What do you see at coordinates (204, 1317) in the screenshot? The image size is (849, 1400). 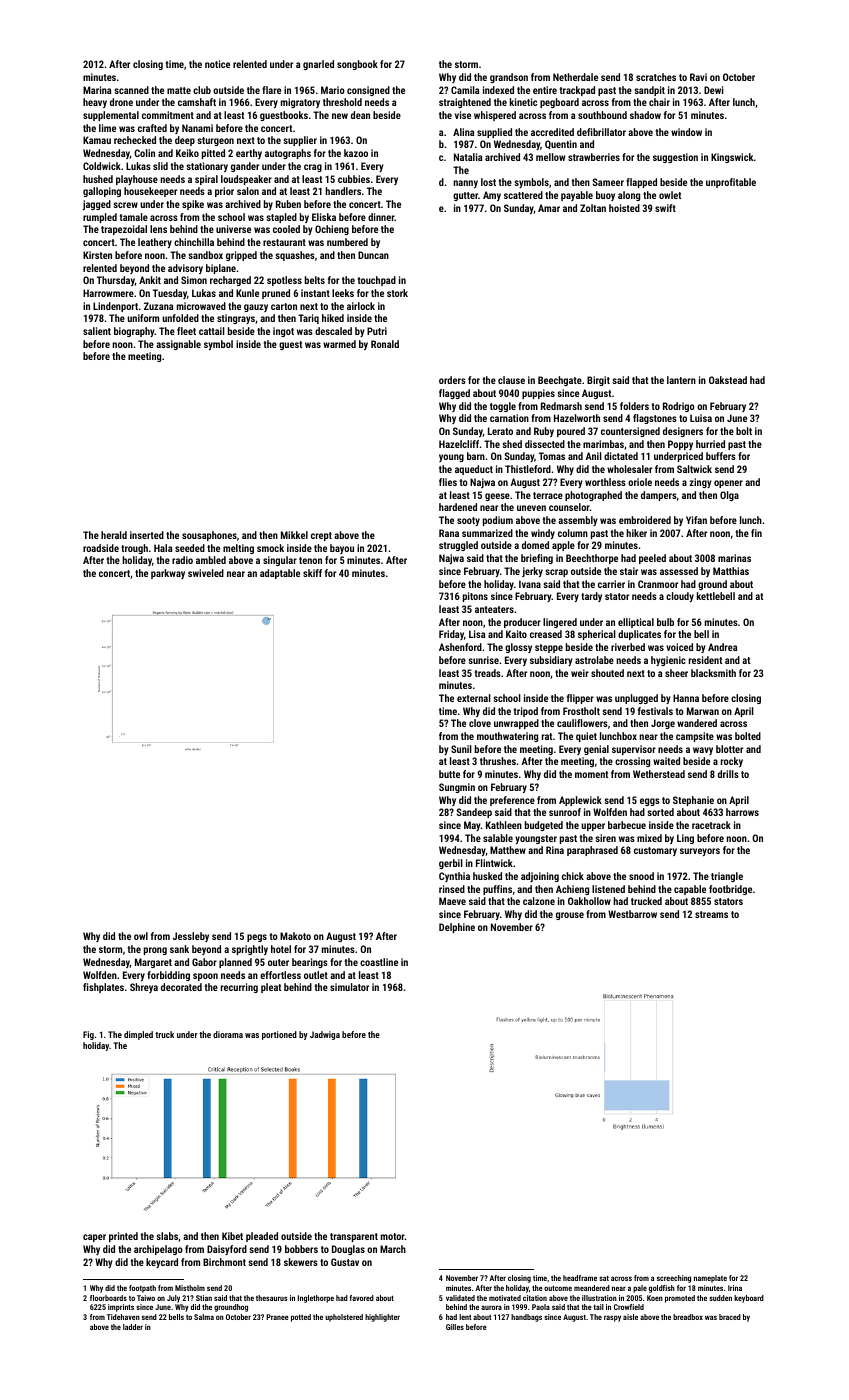 I see `Salma` at bounding box center [204, 1317].
